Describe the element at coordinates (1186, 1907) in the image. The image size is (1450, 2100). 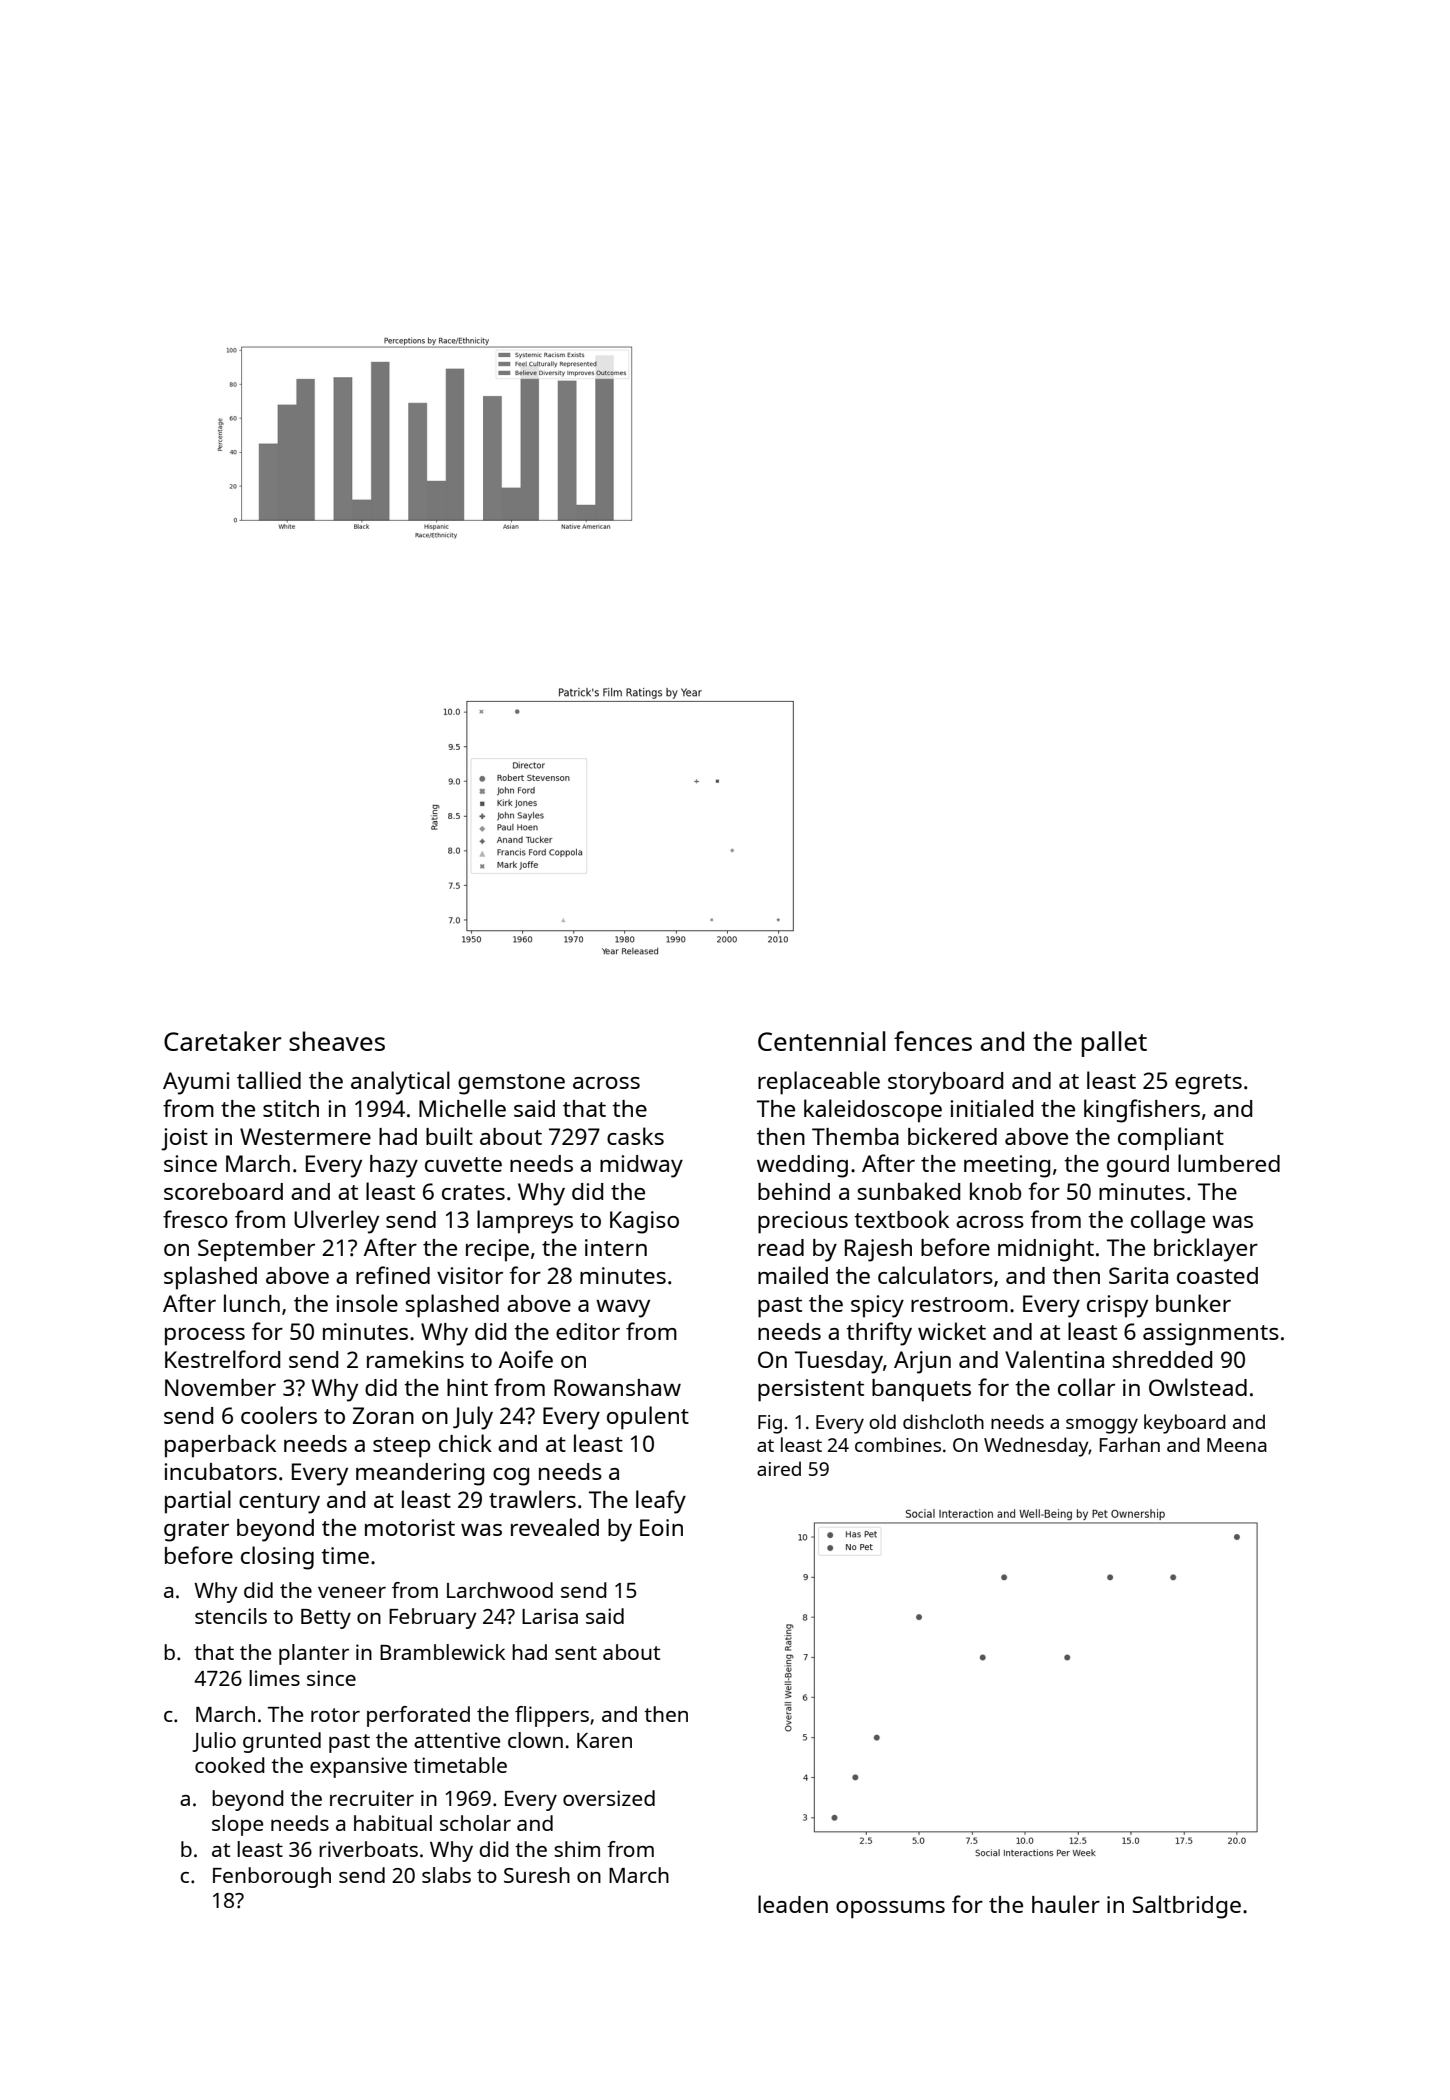
I see `Saltbridge` at that location.
